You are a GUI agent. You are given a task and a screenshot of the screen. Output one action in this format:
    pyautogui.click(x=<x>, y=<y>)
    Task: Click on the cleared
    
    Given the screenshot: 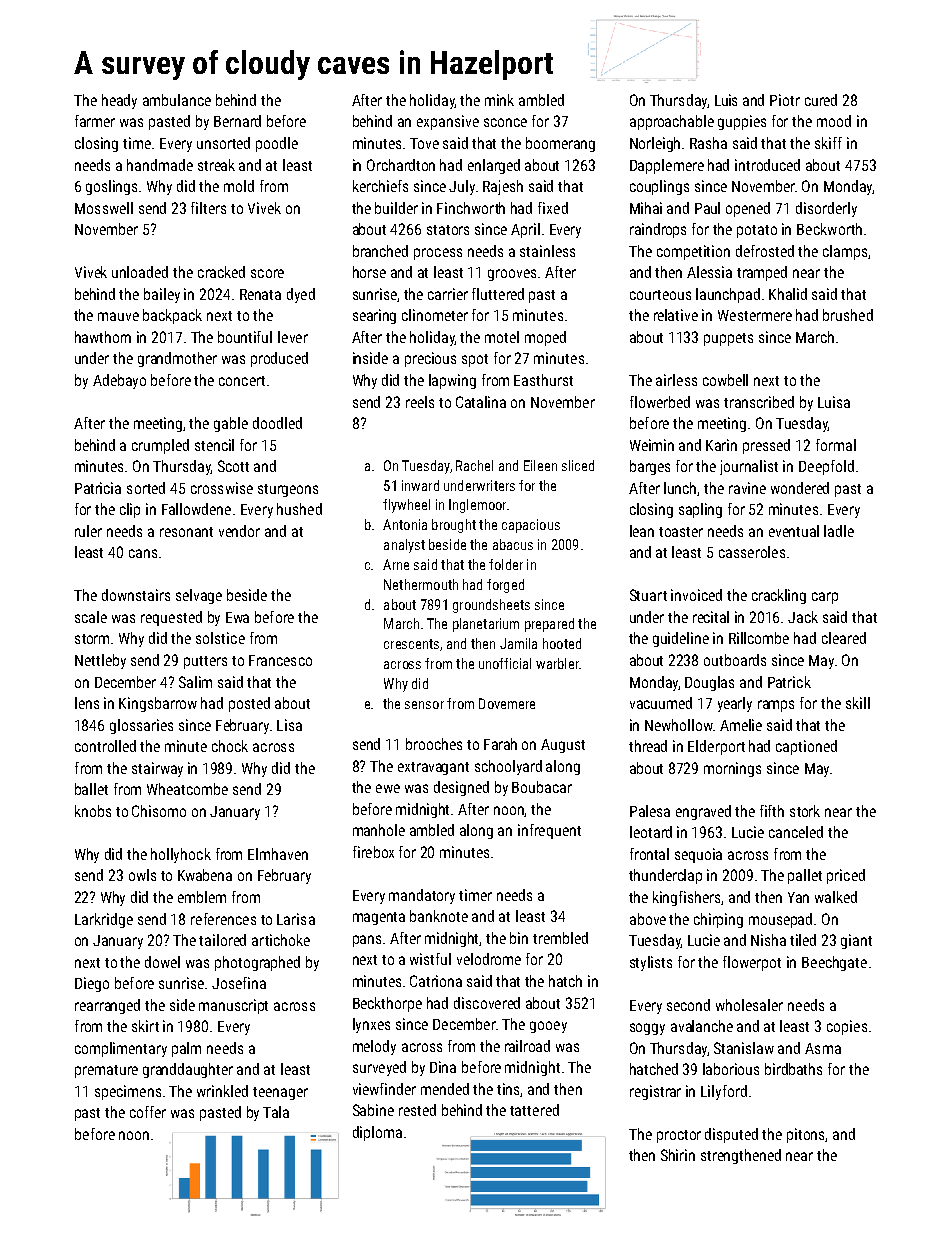 What is the action you would take?
    pyautogui.click(x=844, y=638)
